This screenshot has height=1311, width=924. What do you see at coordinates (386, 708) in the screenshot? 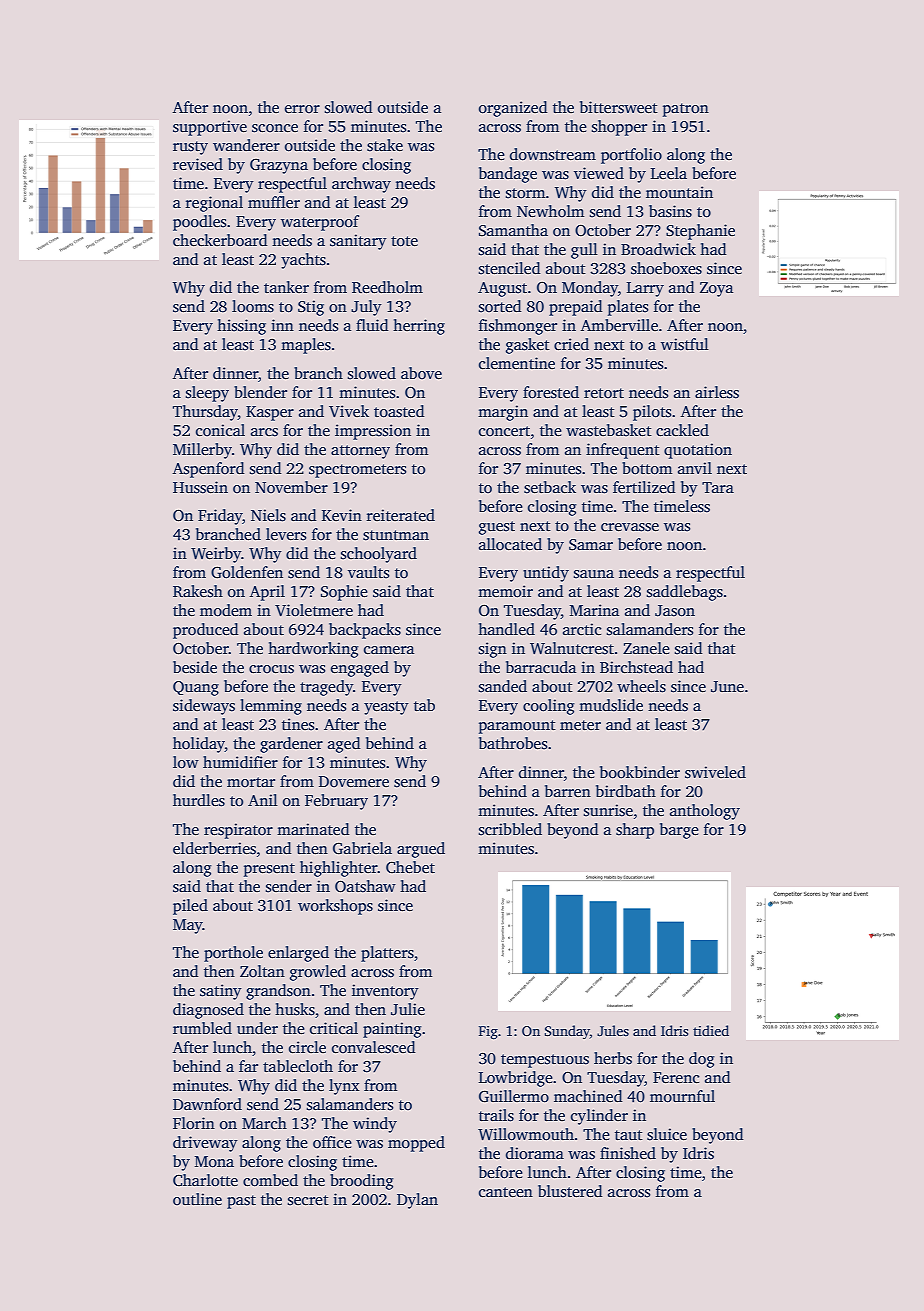
I see `yeasty` at bounding box center [386, 708].
